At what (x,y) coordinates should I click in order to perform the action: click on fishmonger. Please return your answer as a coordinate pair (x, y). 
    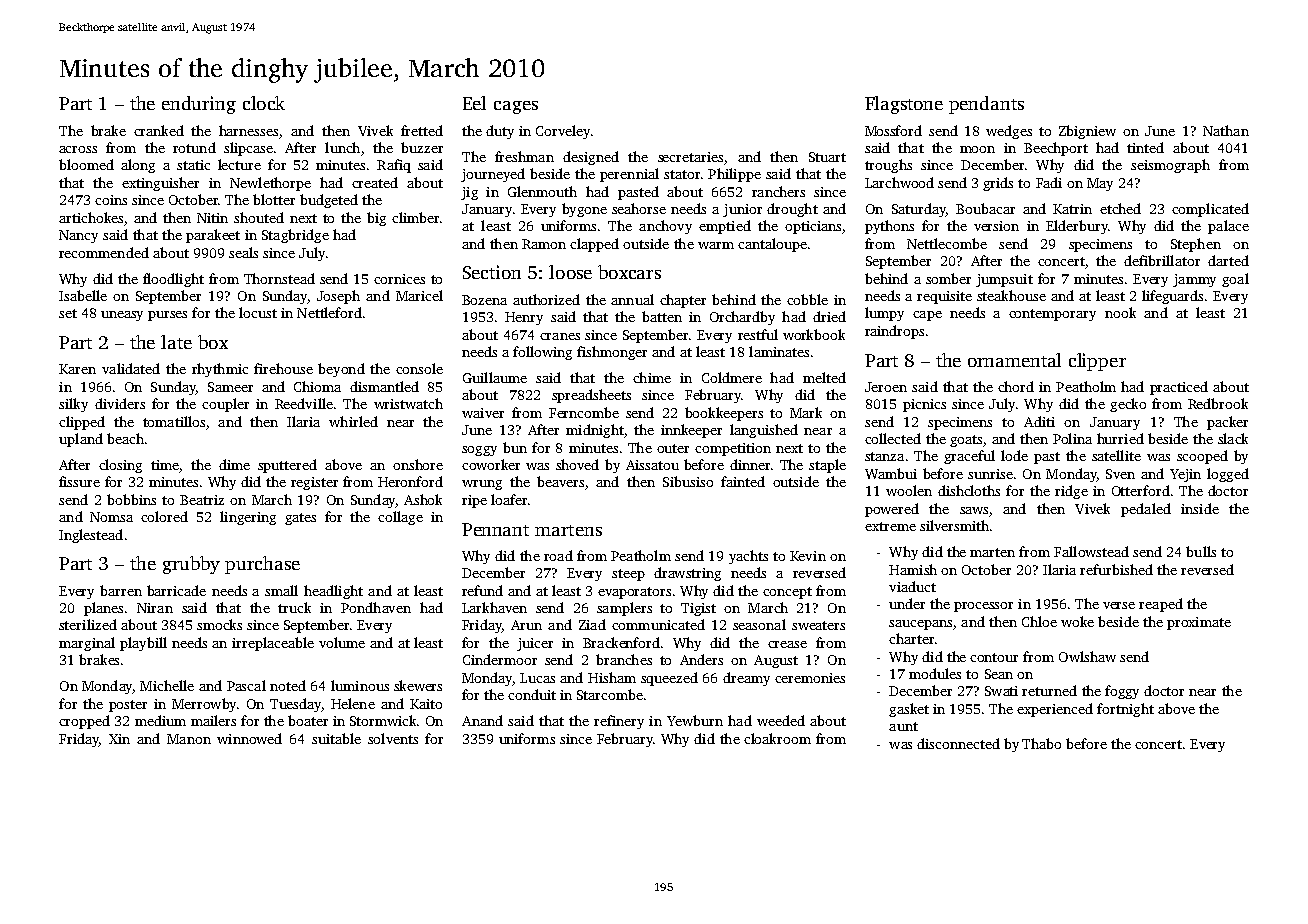
    Looking at the image, I should click on (612, 353).
